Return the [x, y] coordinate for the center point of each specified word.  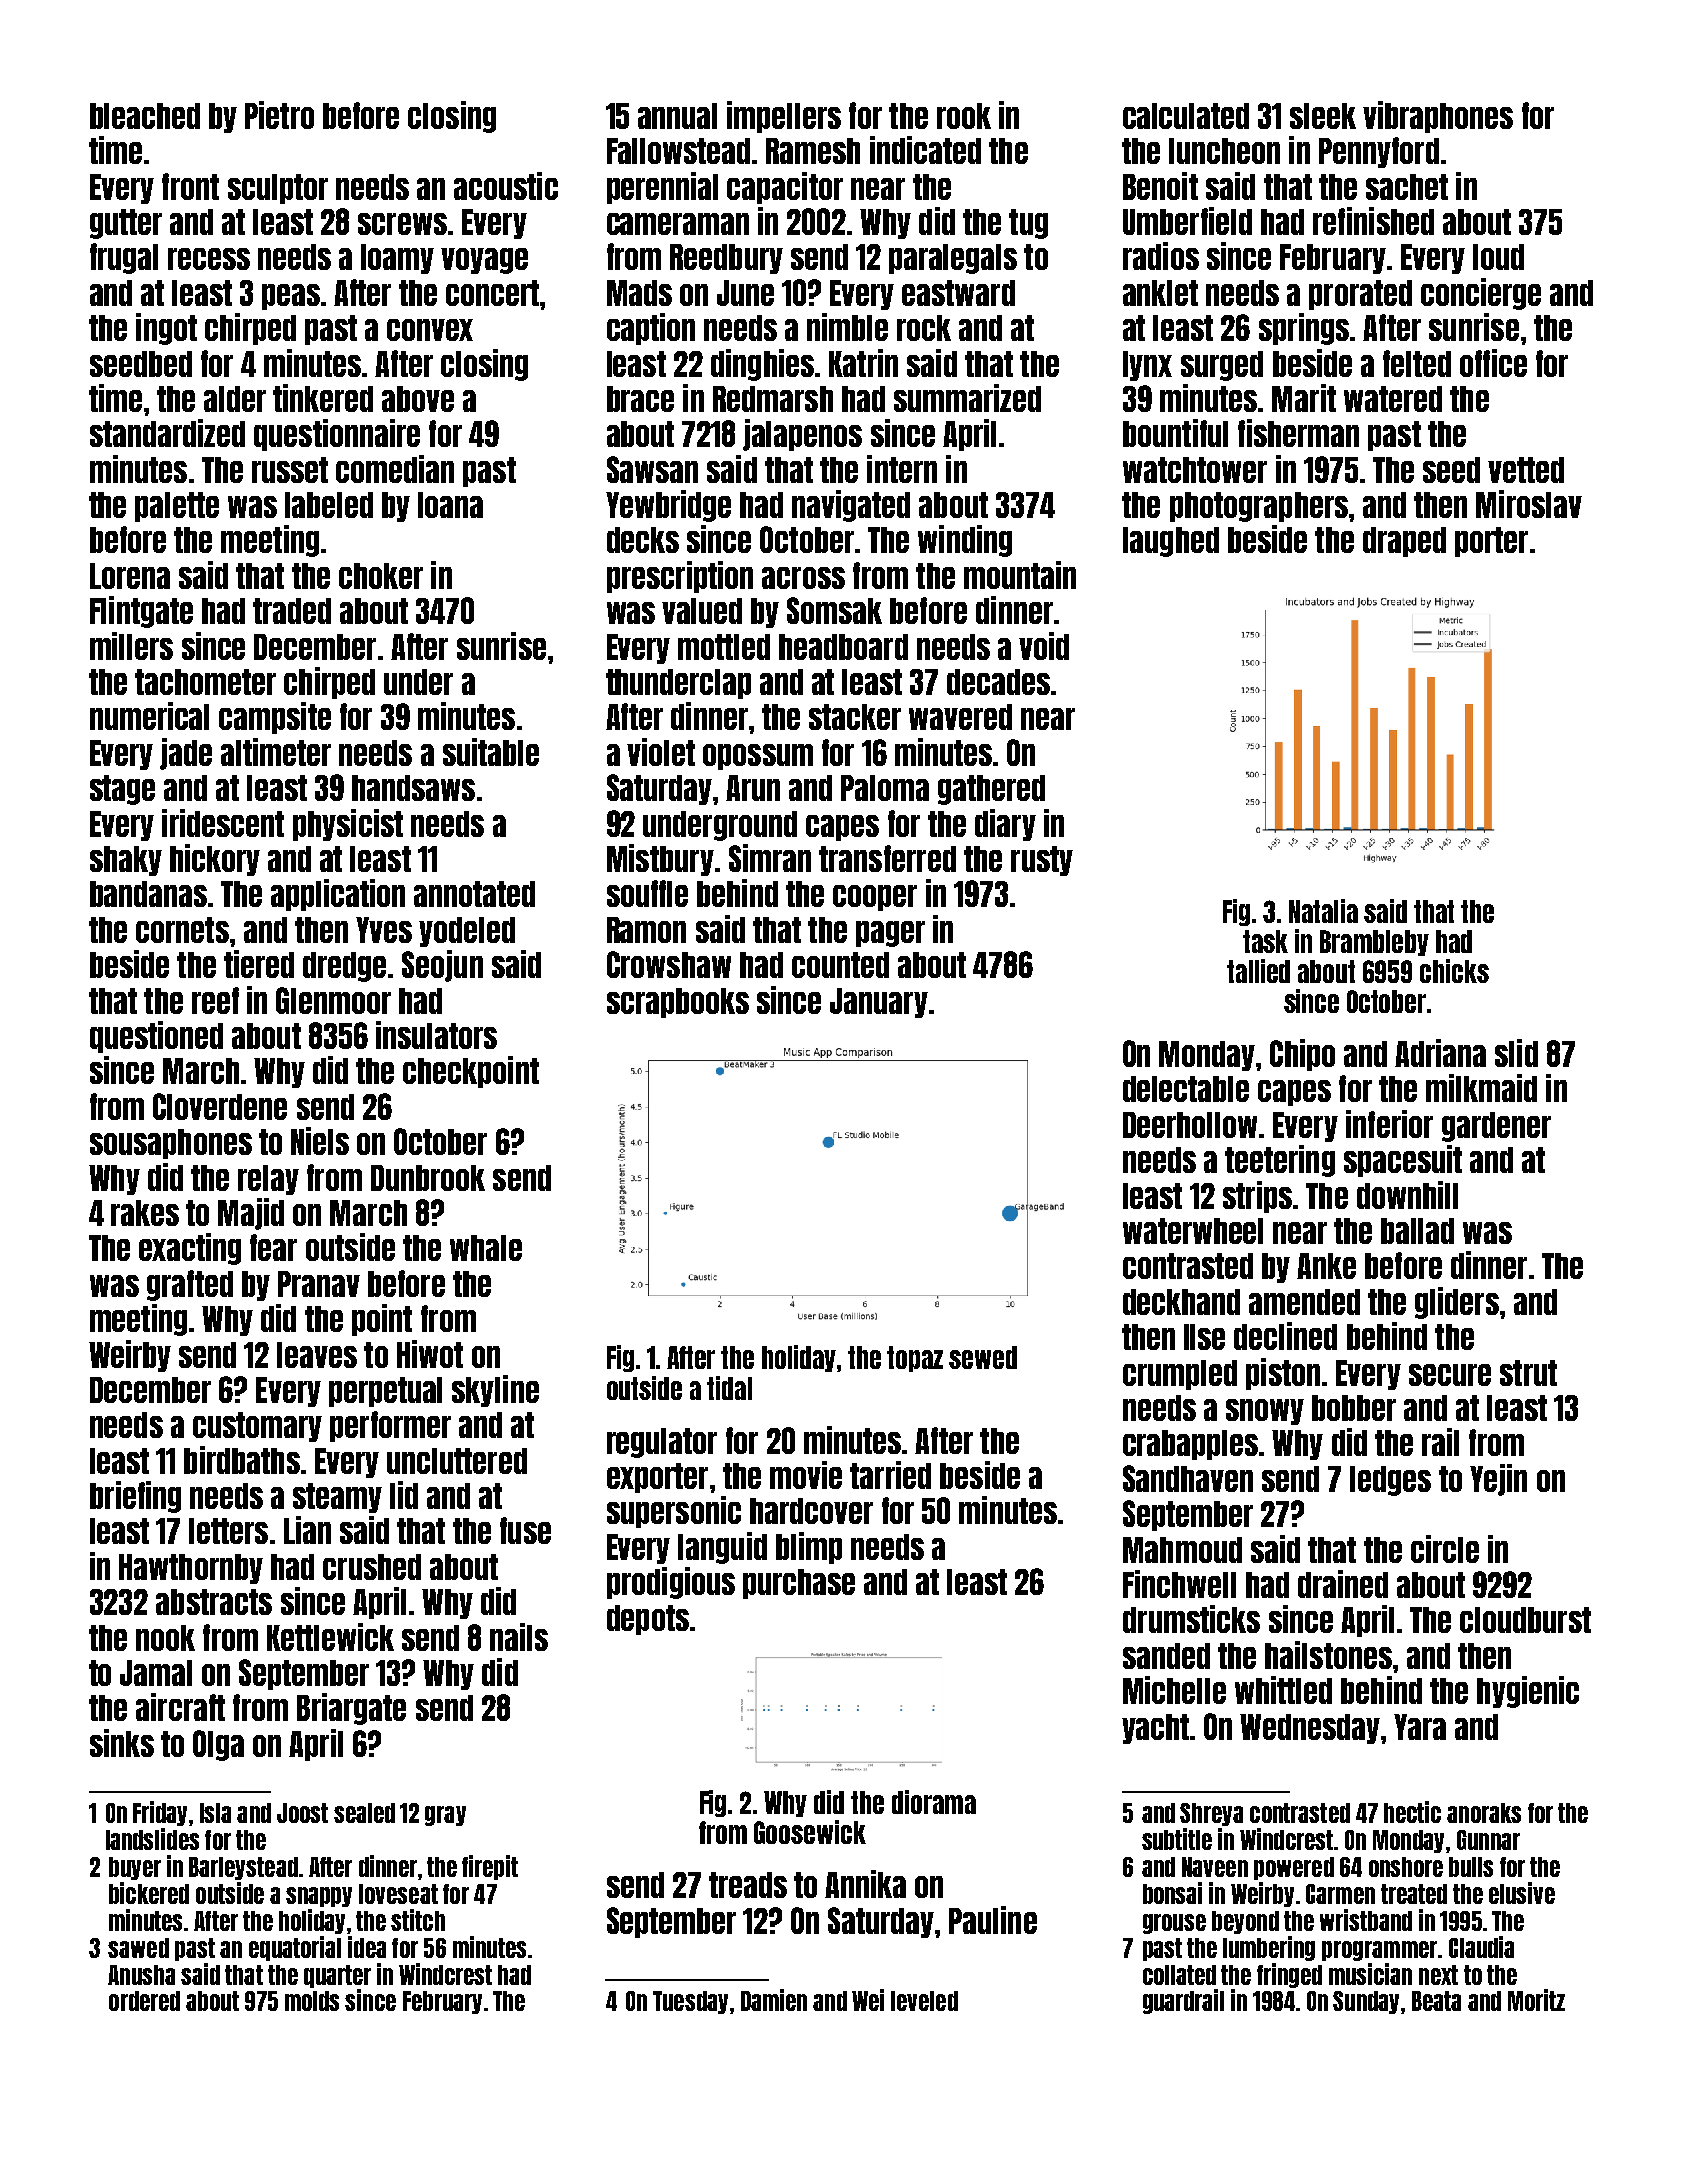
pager [890, 934]
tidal [729, 1388]
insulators [436, 1035]
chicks [1454, 971]
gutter [126, 224]
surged [1222, 366]
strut [1528, 1373]
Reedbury [726, 259]
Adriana [1440, 1053]
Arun [753, 788]
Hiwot [430, 1354]
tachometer [205, 682]
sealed [364, 1813]
